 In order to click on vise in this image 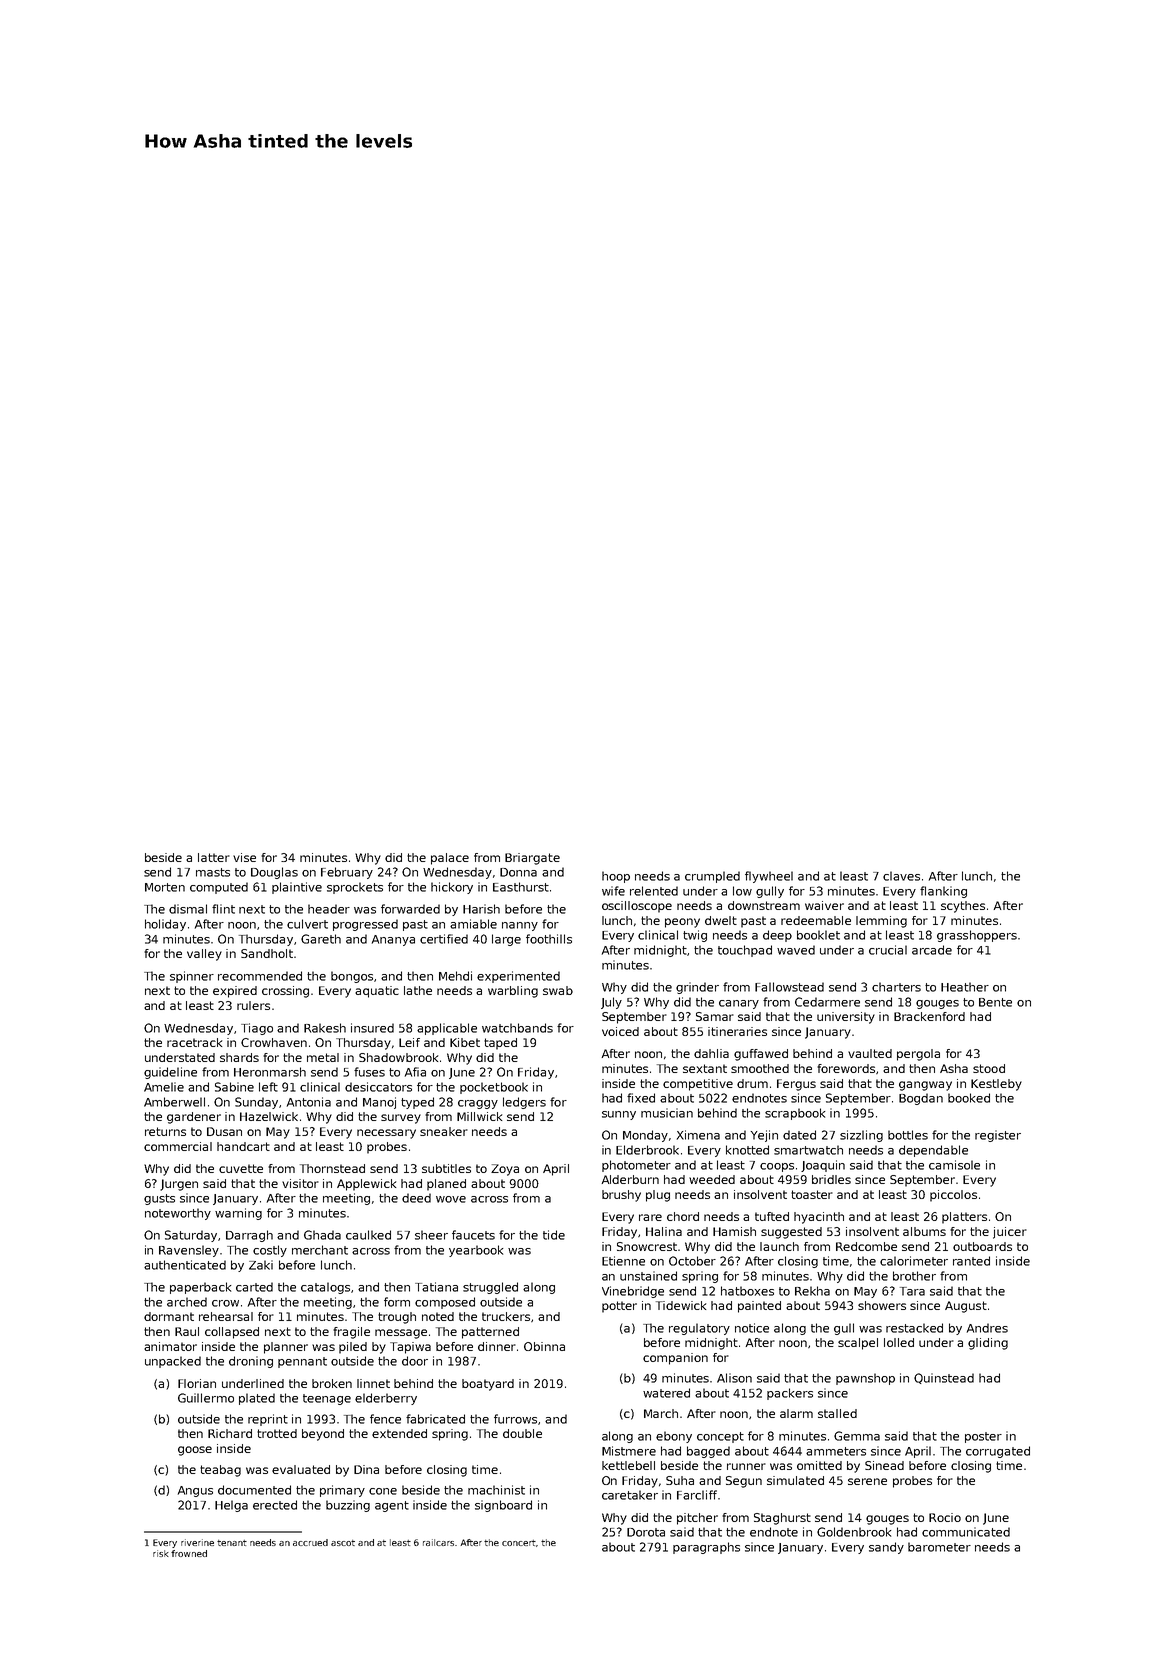, I will do `click(244, 857)`.
